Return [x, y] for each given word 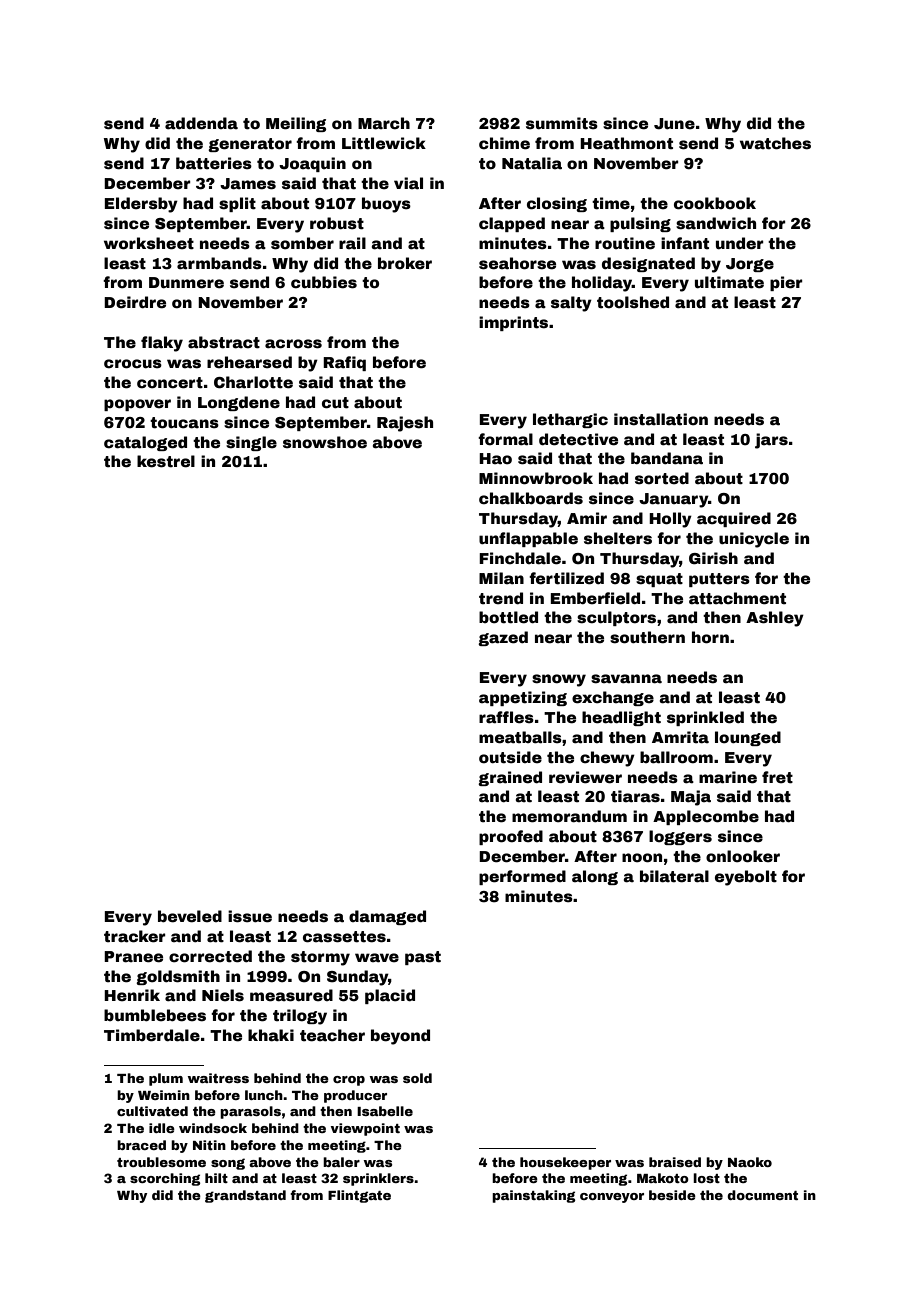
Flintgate [359, 1196]
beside [672, 1195]
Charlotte [253, 382]
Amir [587, 518]
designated [648, 264]
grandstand [245, 1196]
